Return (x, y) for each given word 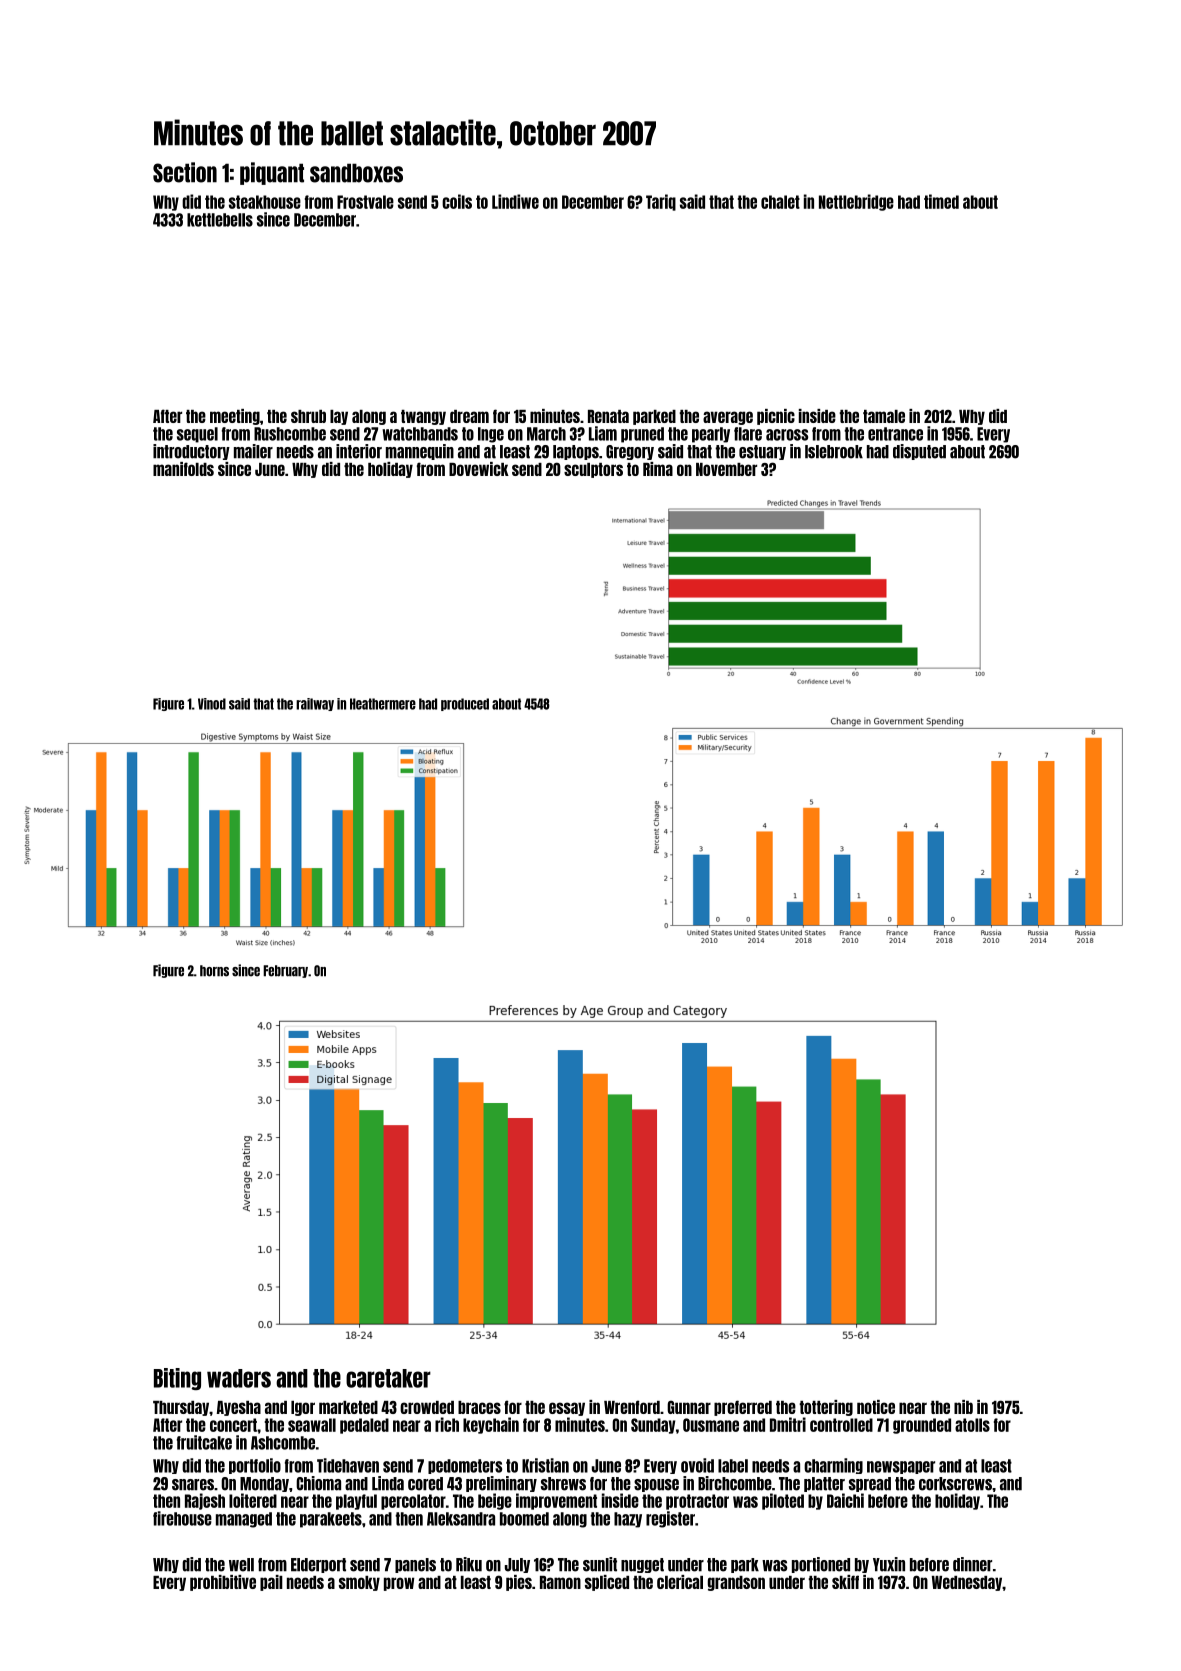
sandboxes (356, 173)
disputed (919, 452)
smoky (359, 1583)
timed (941, 201)
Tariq (661, 202)
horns (214, 971)
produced (465, 704)
